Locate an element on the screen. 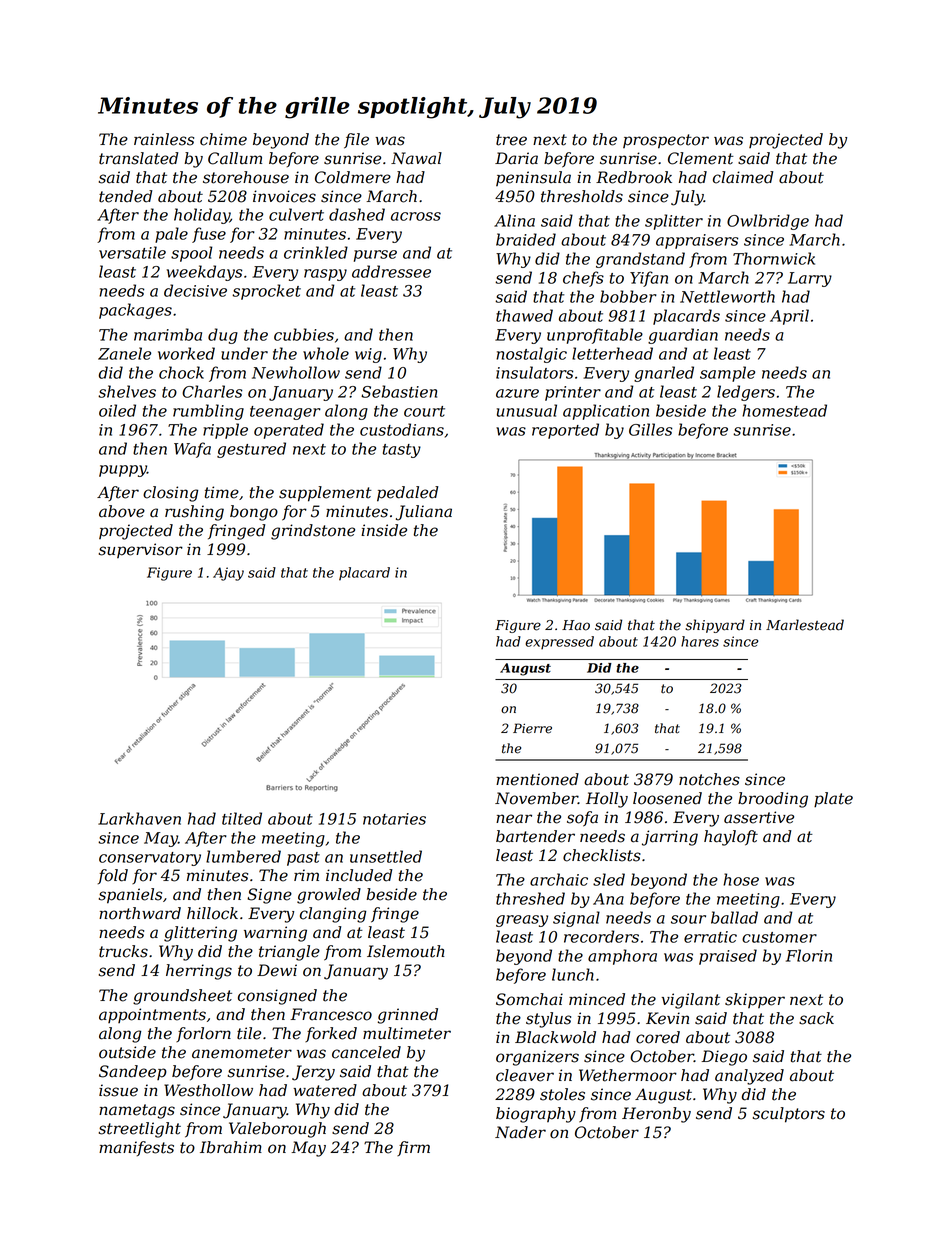  Marlestead is located at coordinates (805, 625).
